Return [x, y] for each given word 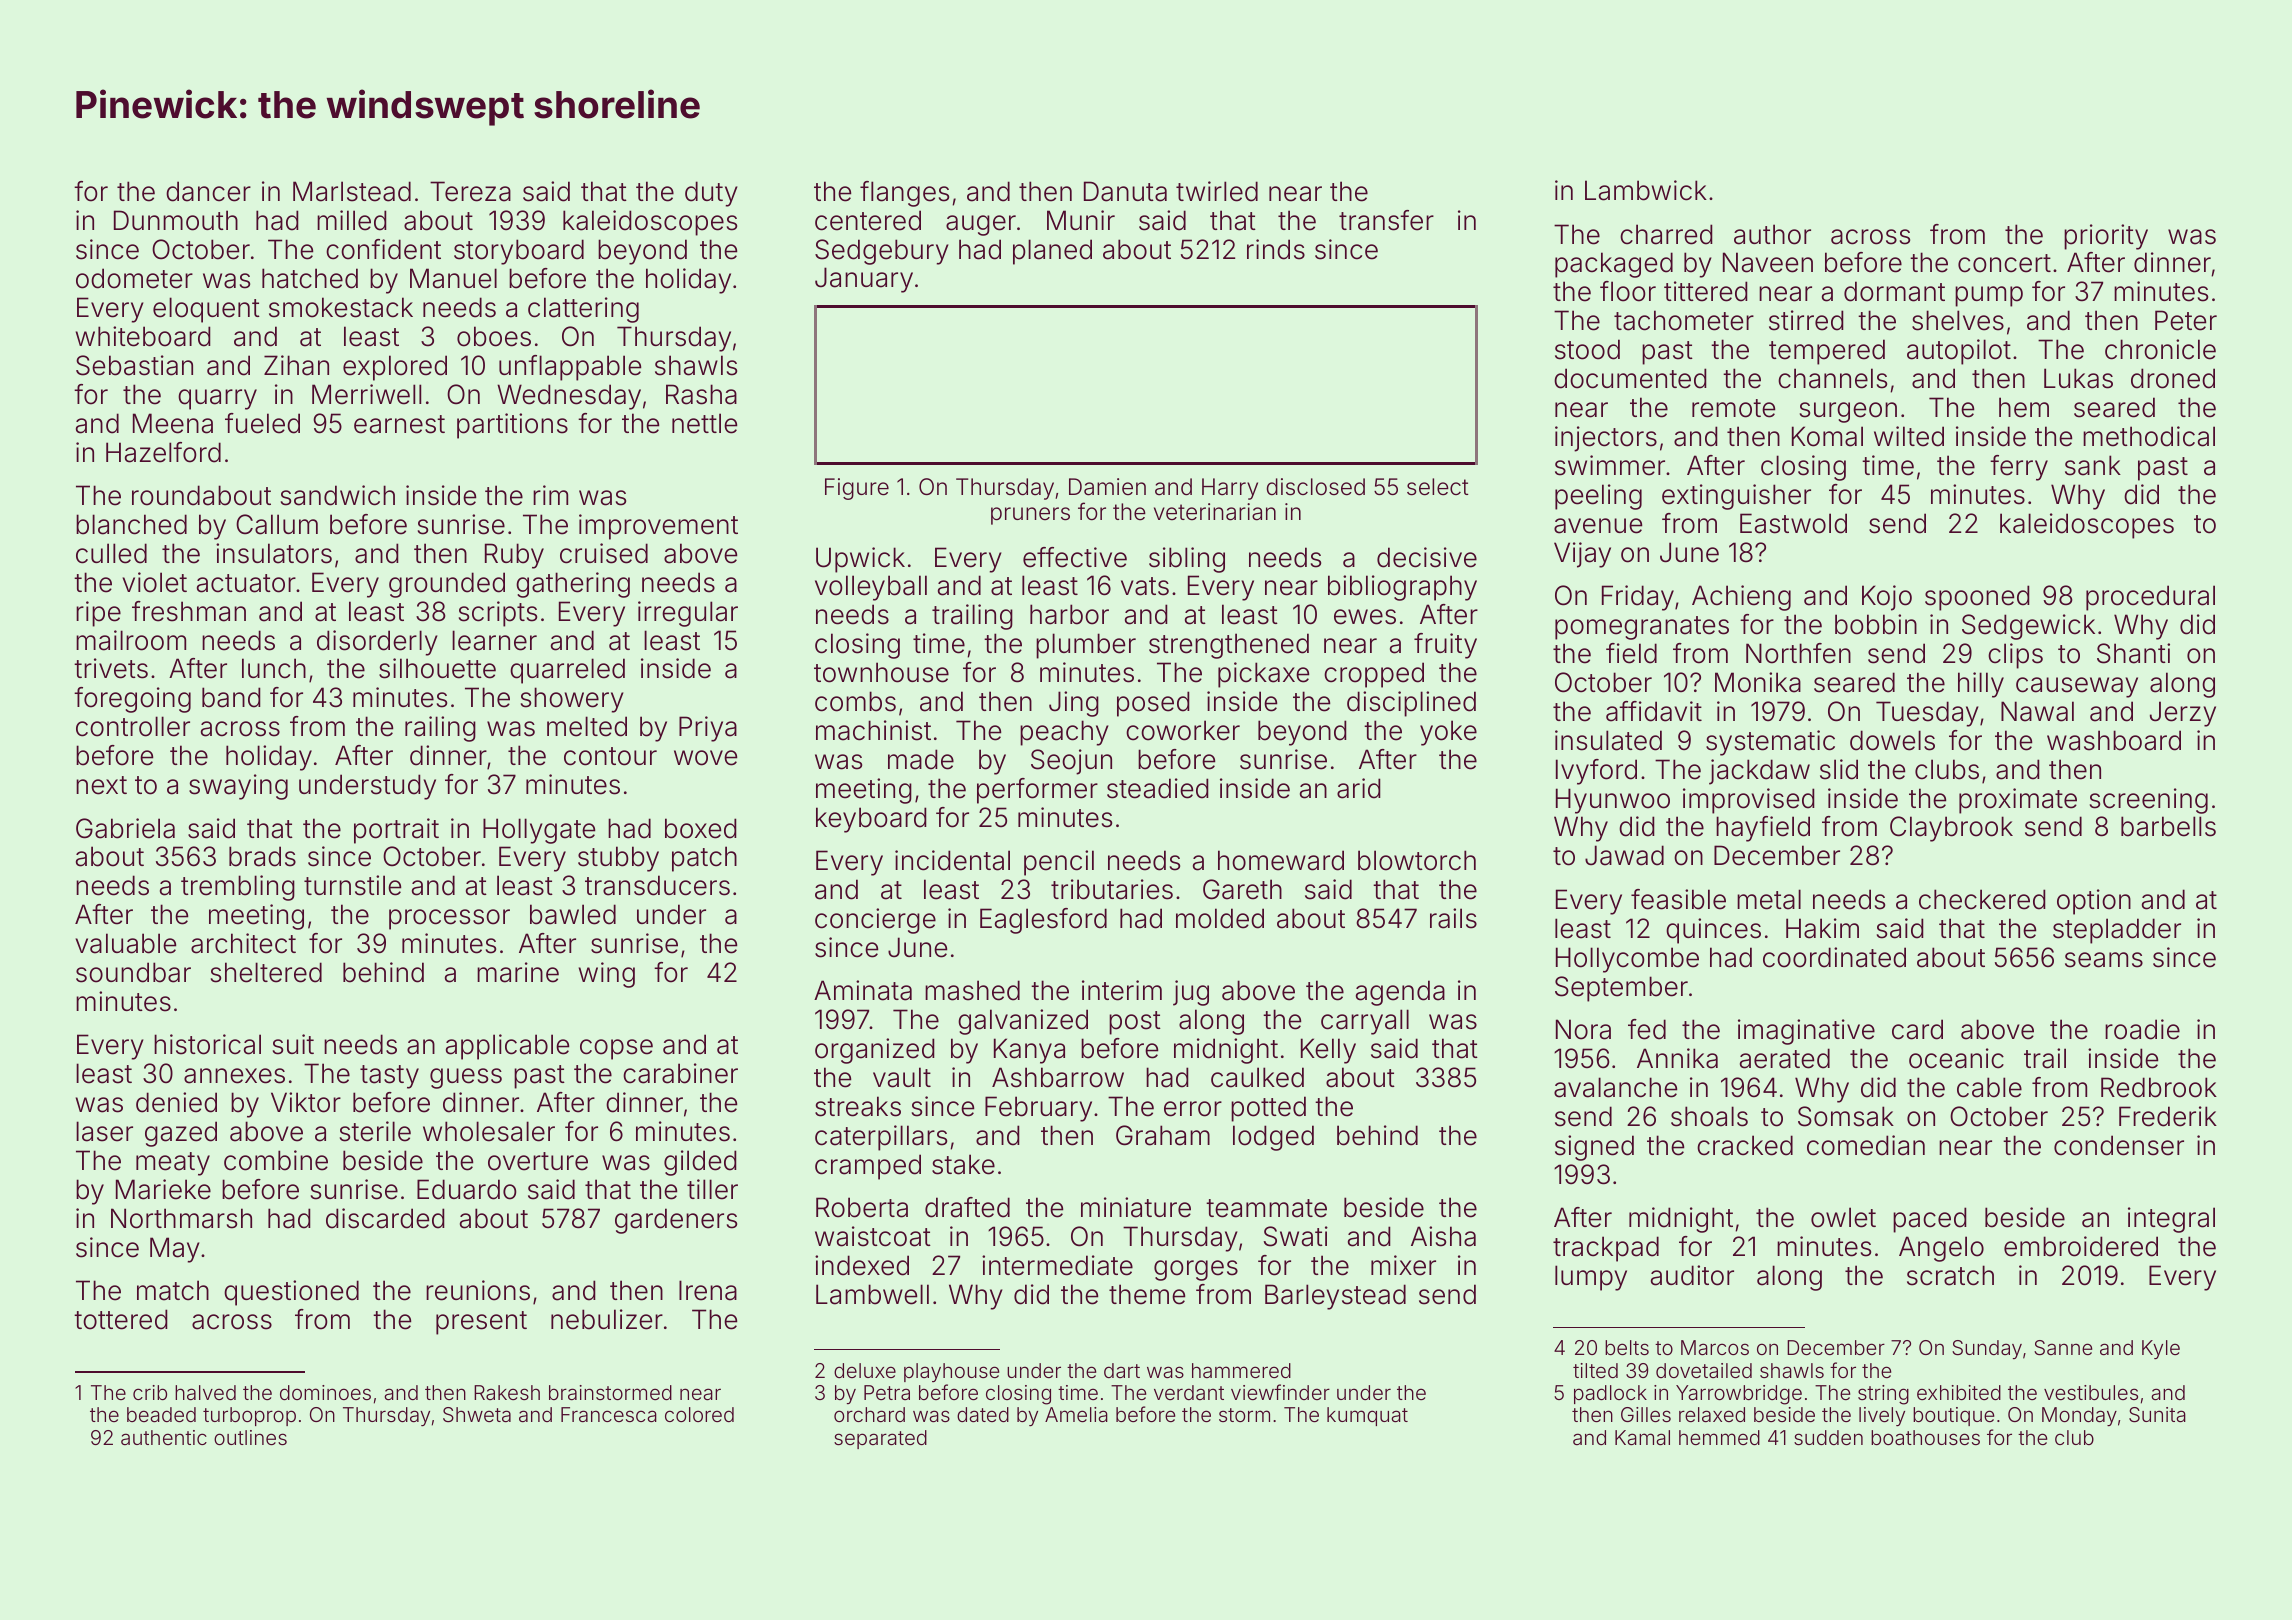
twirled [1217, 191]
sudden [1828, 1437]
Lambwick [1646, 190]
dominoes [325, 1392]
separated [880, 1439]
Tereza [470, 191]
